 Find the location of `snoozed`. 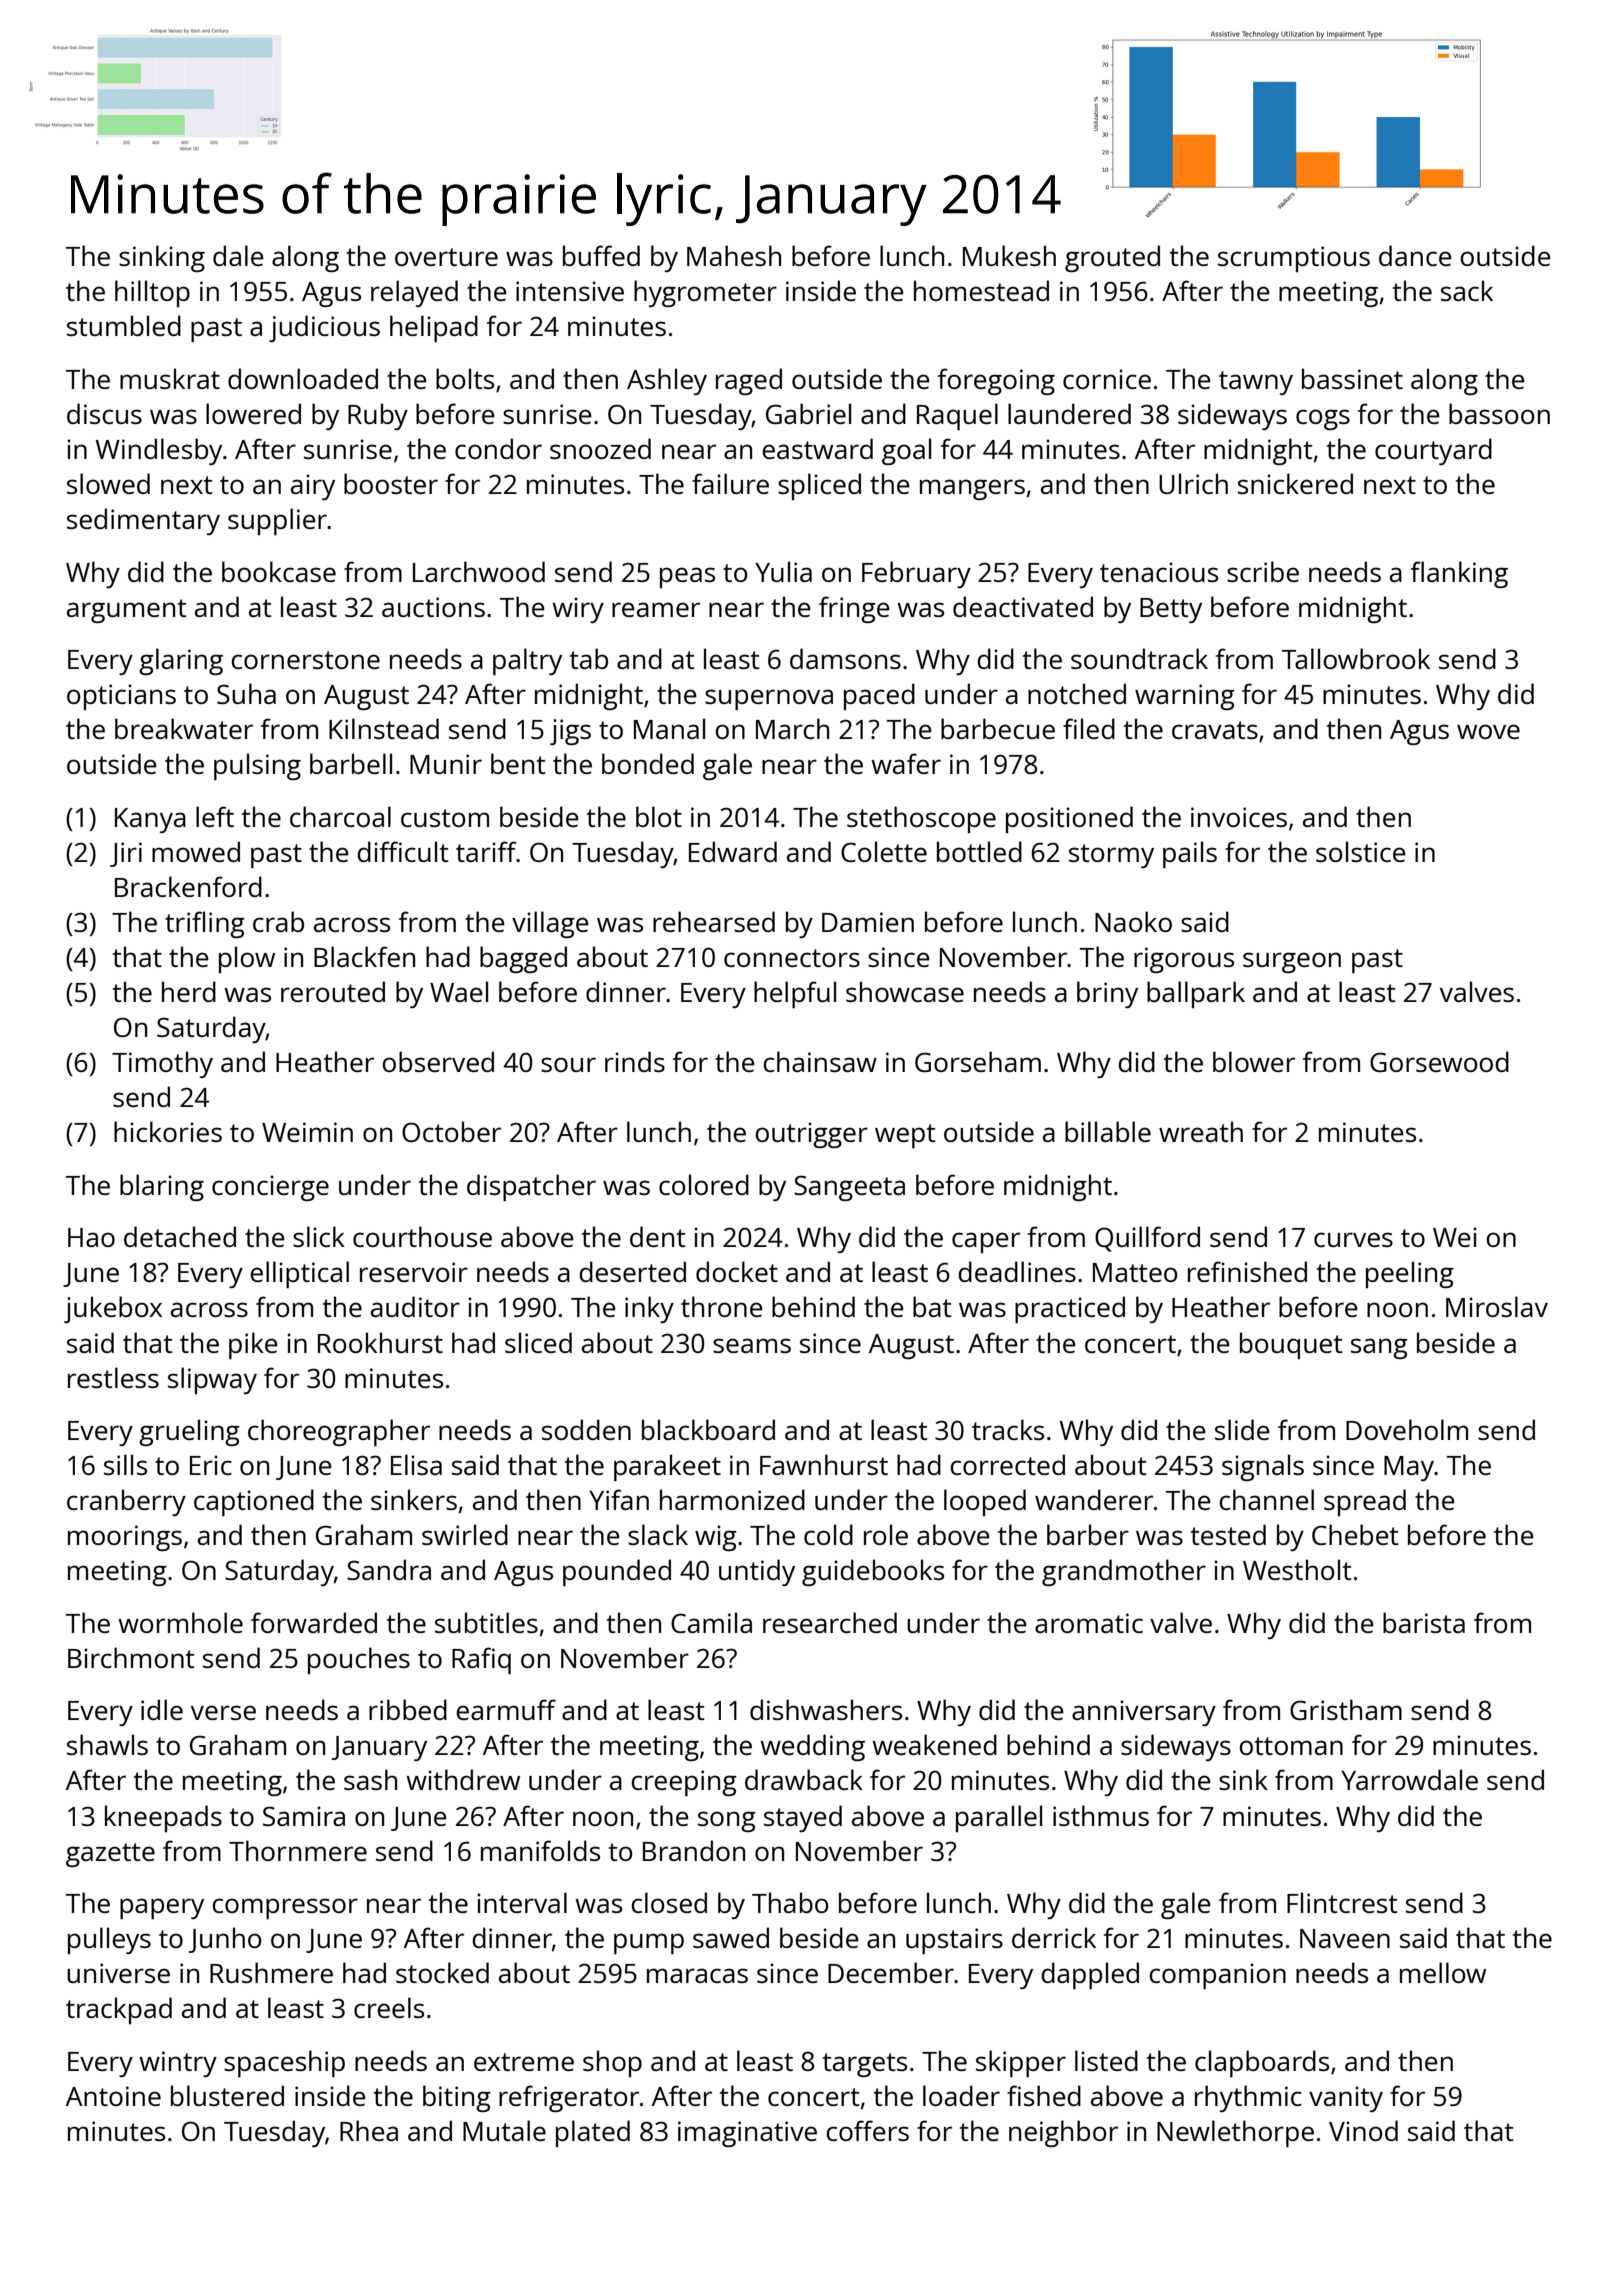

snoozed is located at coordinates (600, 448).
